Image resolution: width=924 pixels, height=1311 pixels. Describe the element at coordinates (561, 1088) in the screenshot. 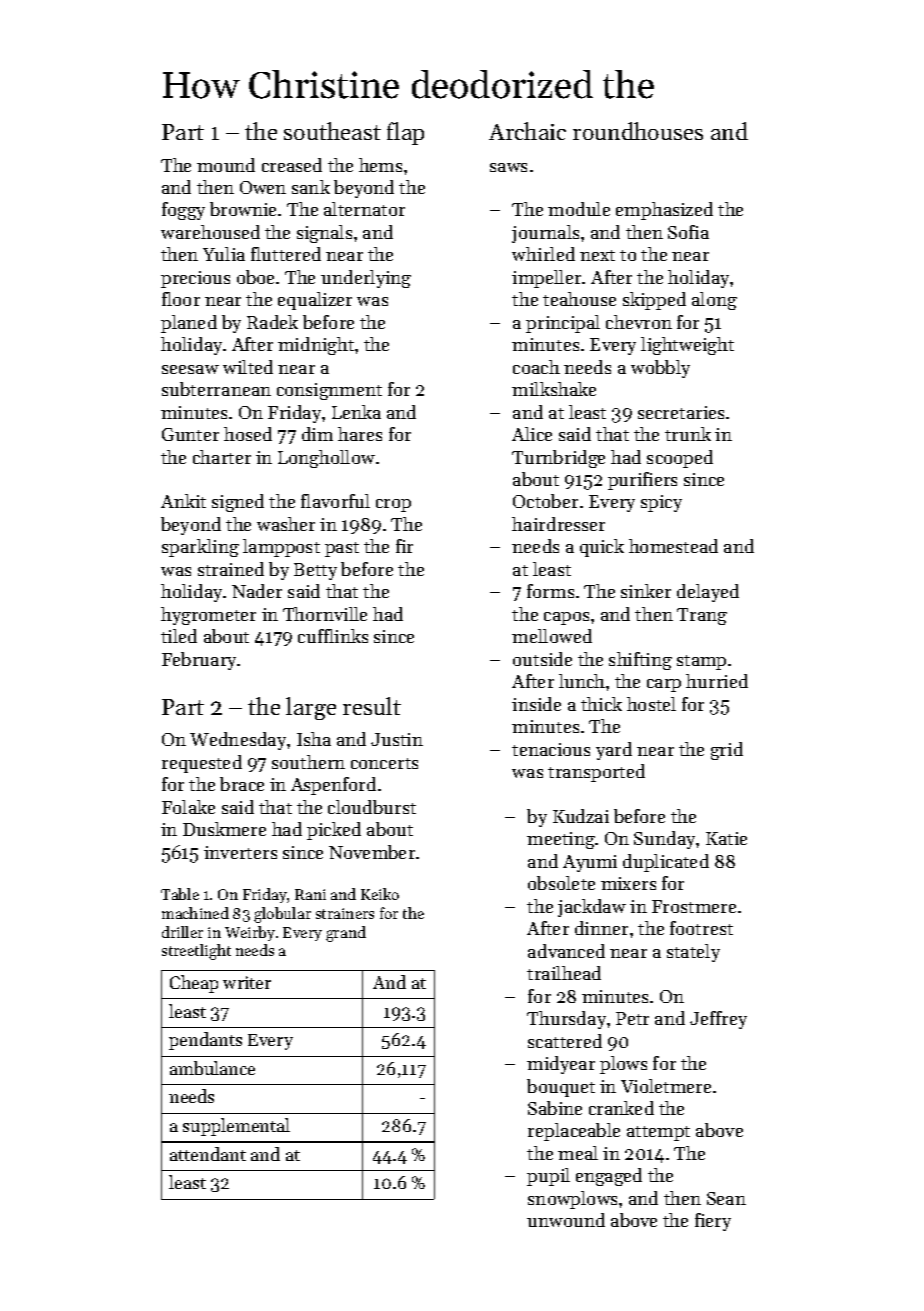

I see `bouquet` at that location.
